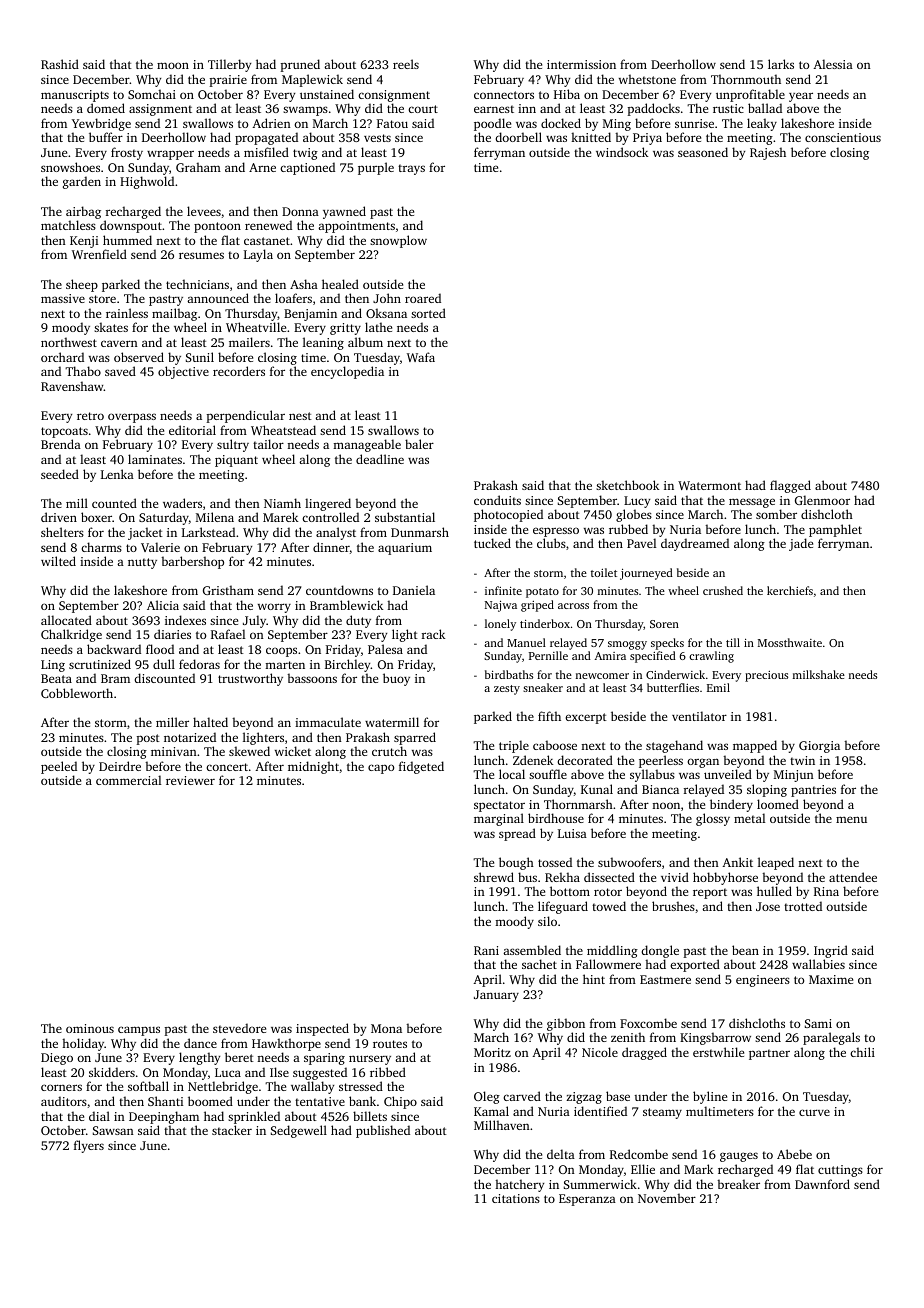 The width and height of the page is (924, 1308). Describe the element at coordinates (415, 738) in the page. I see `sparred` at that location.
